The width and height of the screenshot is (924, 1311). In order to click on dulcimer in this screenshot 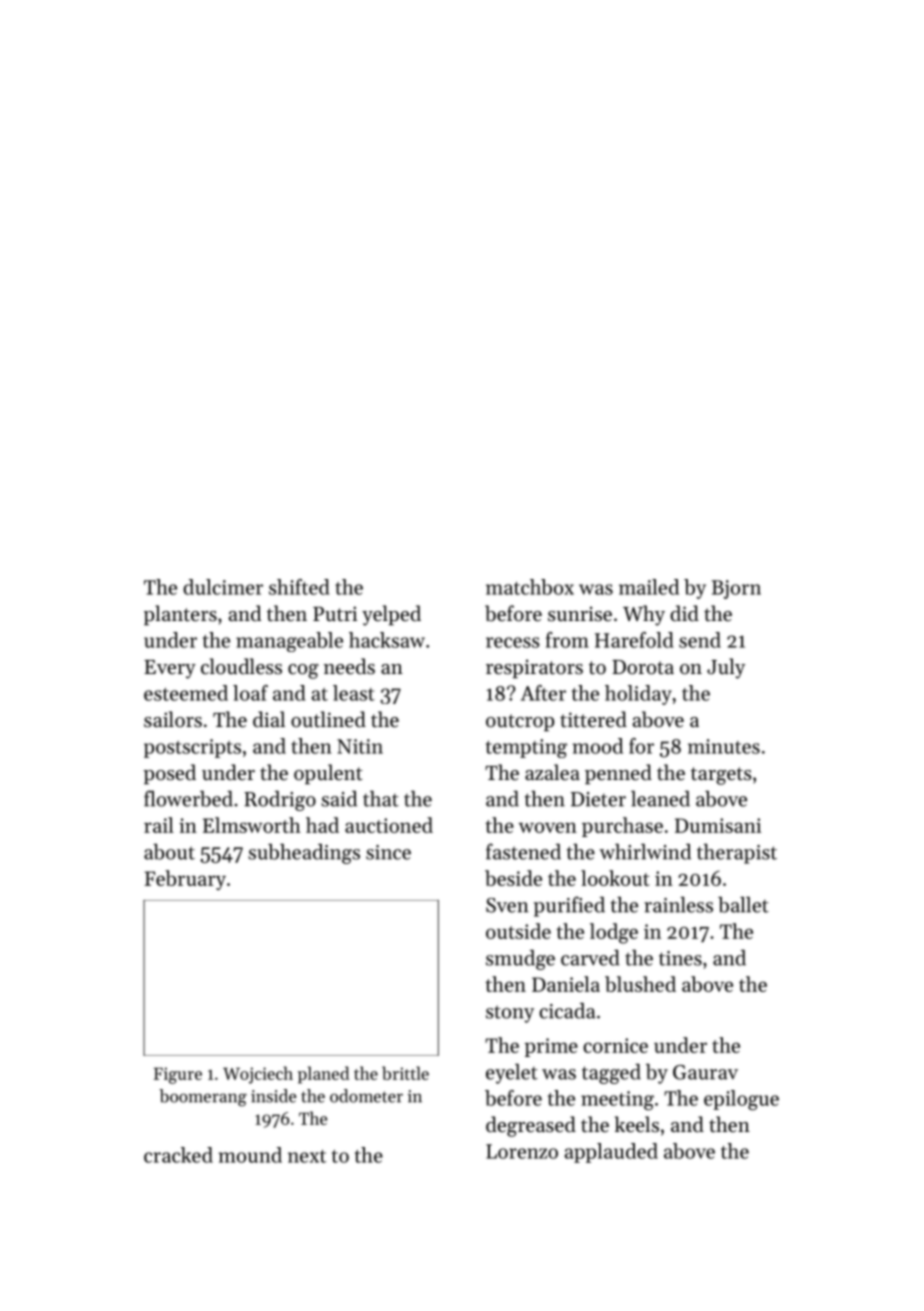, I will do `click(223, 587)`.
